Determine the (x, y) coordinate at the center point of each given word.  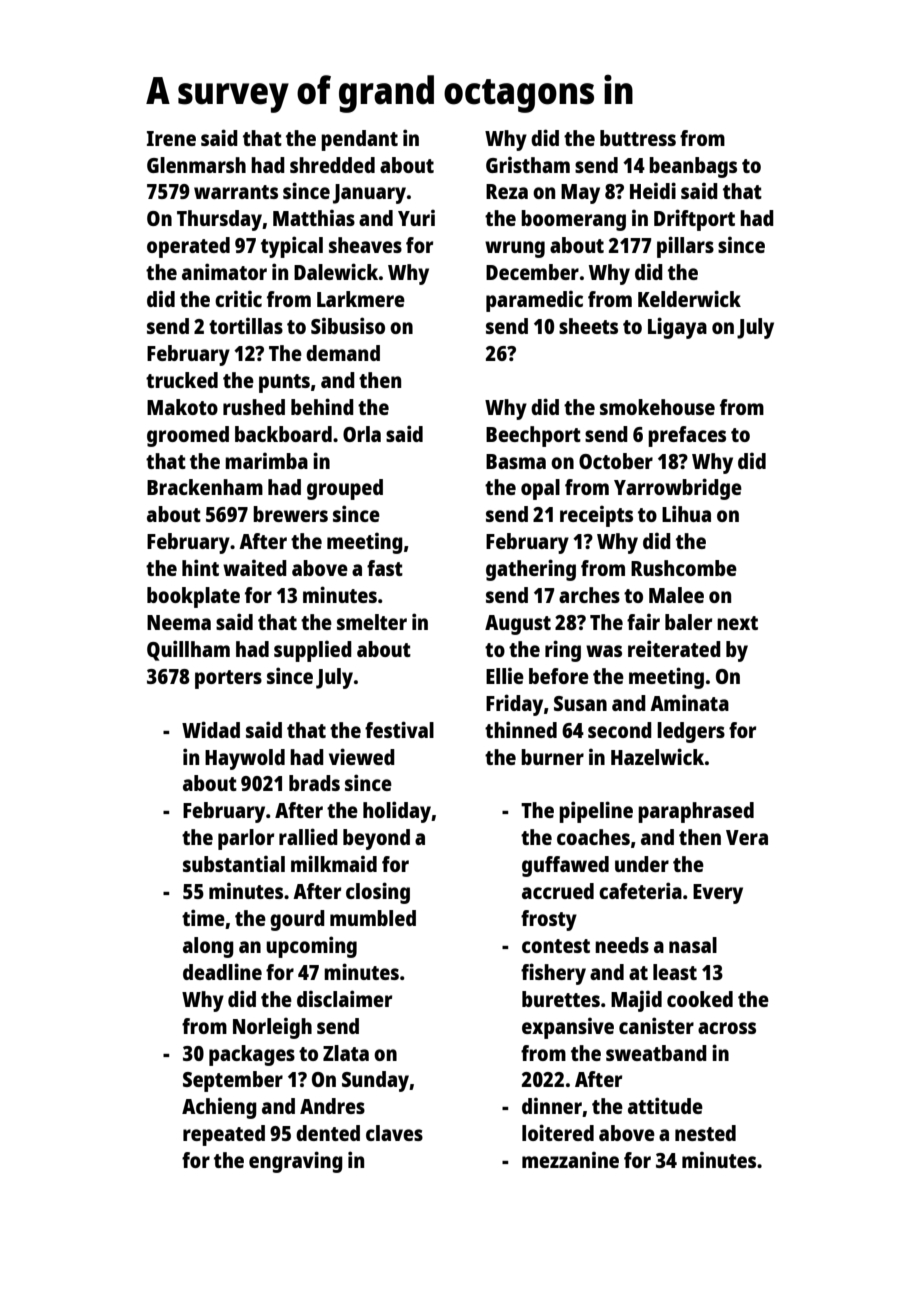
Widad (211, 729)
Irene (171, 138)
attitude (665, 1105)
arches (589, 595)
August (518, 625)
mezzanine (570, 1159)
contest (556, 946)
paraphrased (696, 812)
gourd (297, 920)
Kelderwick (689, 298)
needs (622, 945)
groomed (188, 436)
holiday (397, 812)
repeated (224, 1135)
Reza (507, 191)
